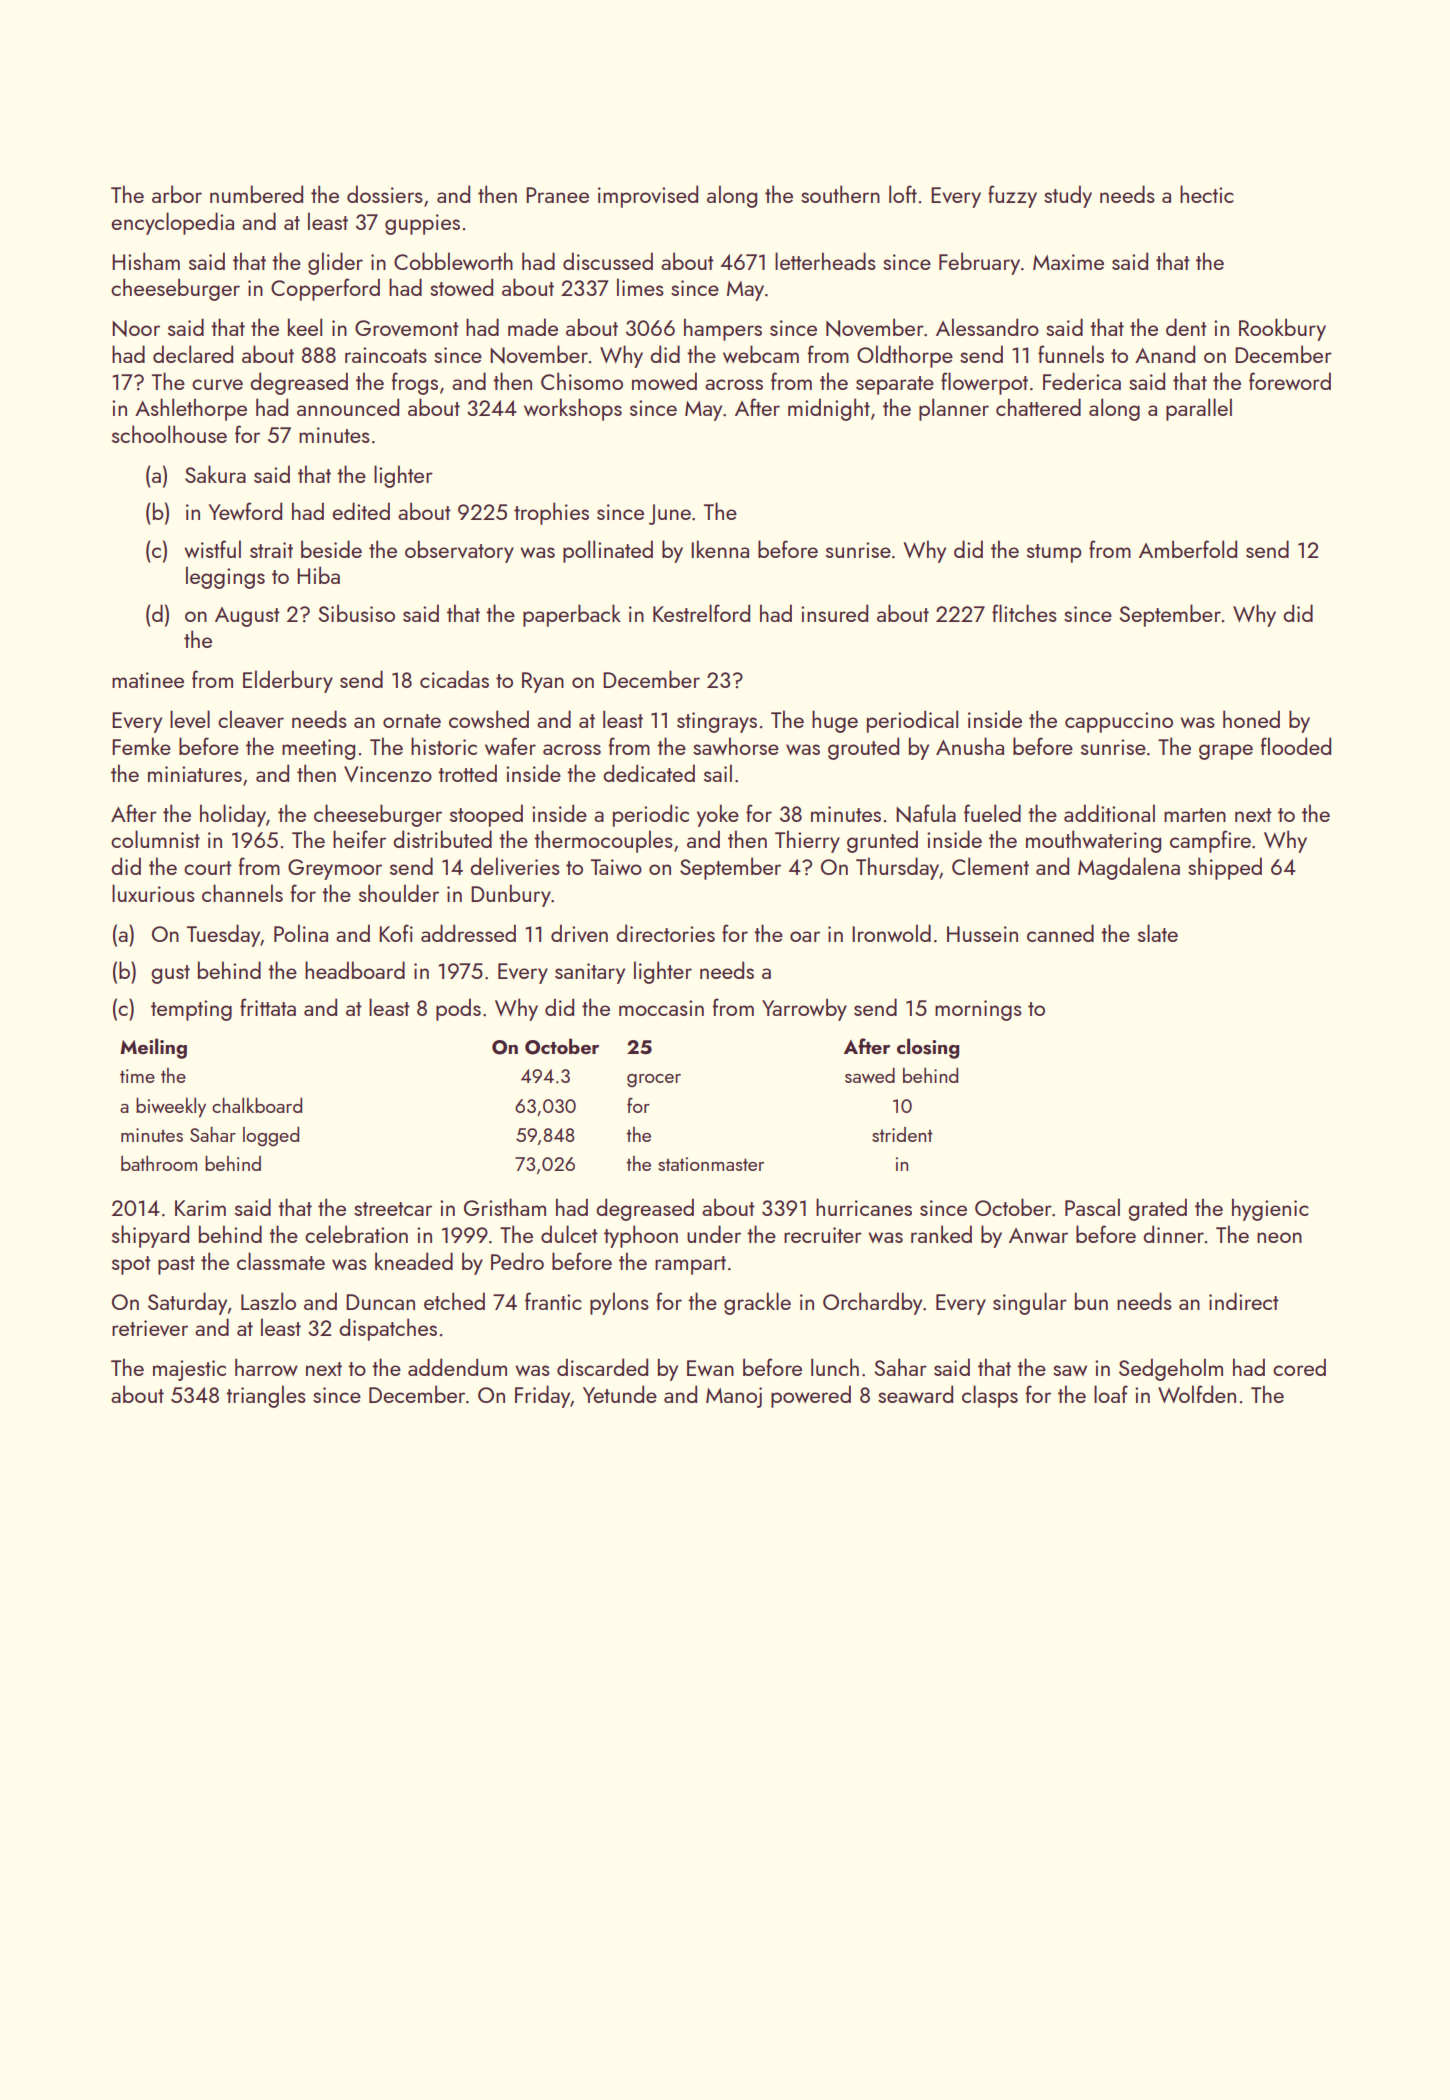 The height and width of the page is (2100, 1450). I want to click on Amberfold, so click(1188, 549).
